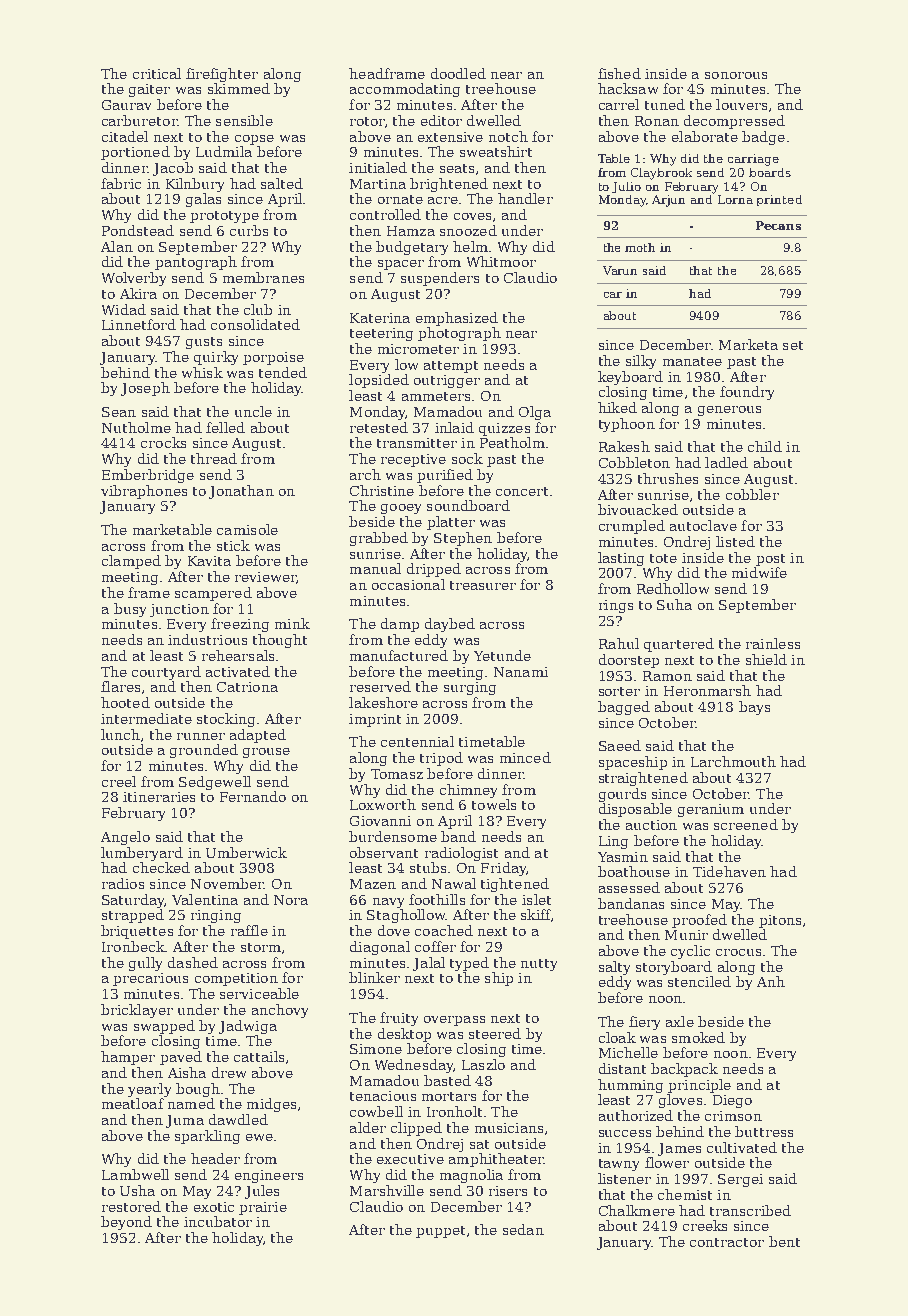 The width and height of the screenshot is (908, 1316). What do you see at coordinates (238, 1119) in the screenshot?
I see `dawdled` at bounding box center [238, 1119].
